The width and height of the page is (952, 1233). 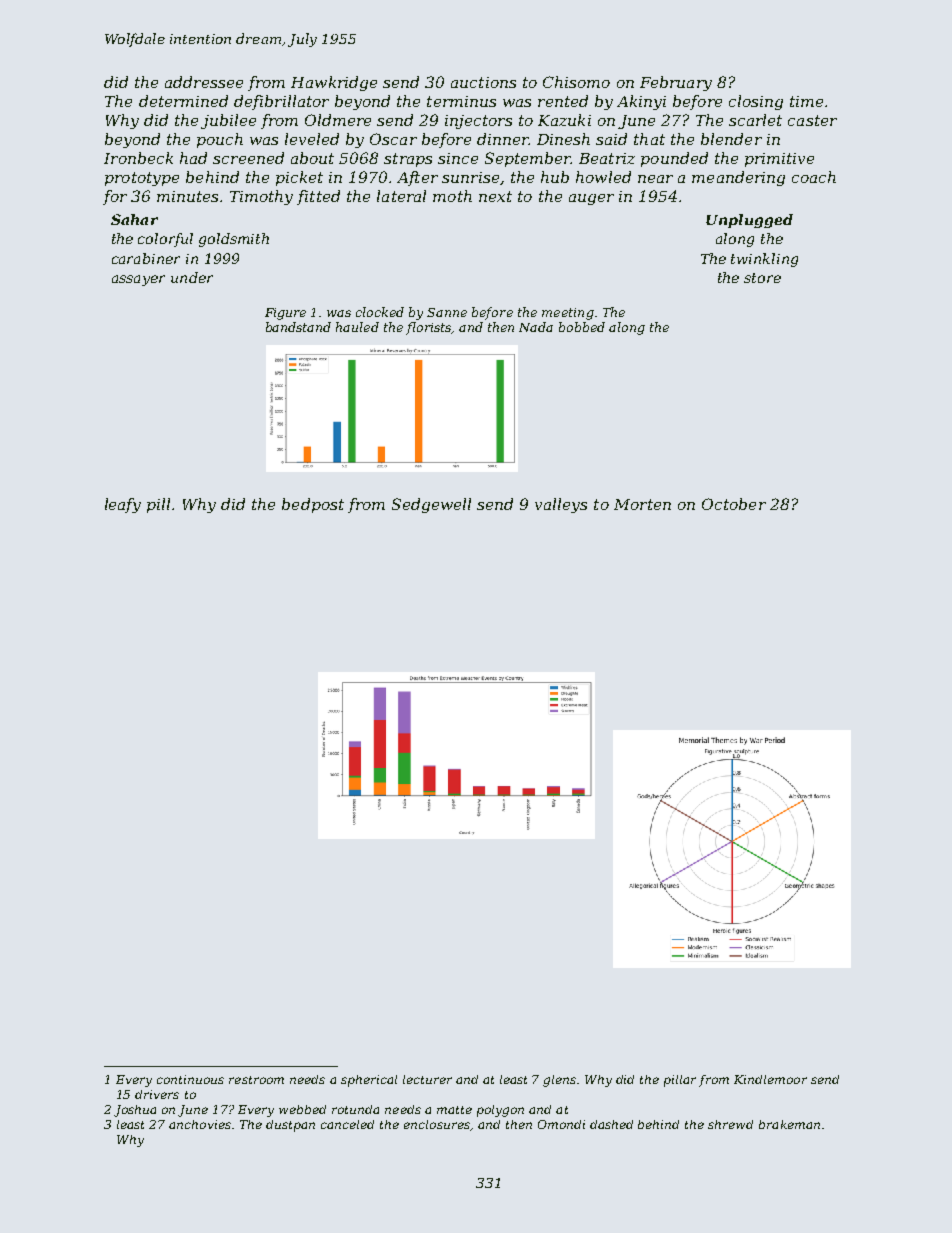 What do you see at coordinates (204, 82) in the page?
I see `addressee` at bounding box center [204, 82].
